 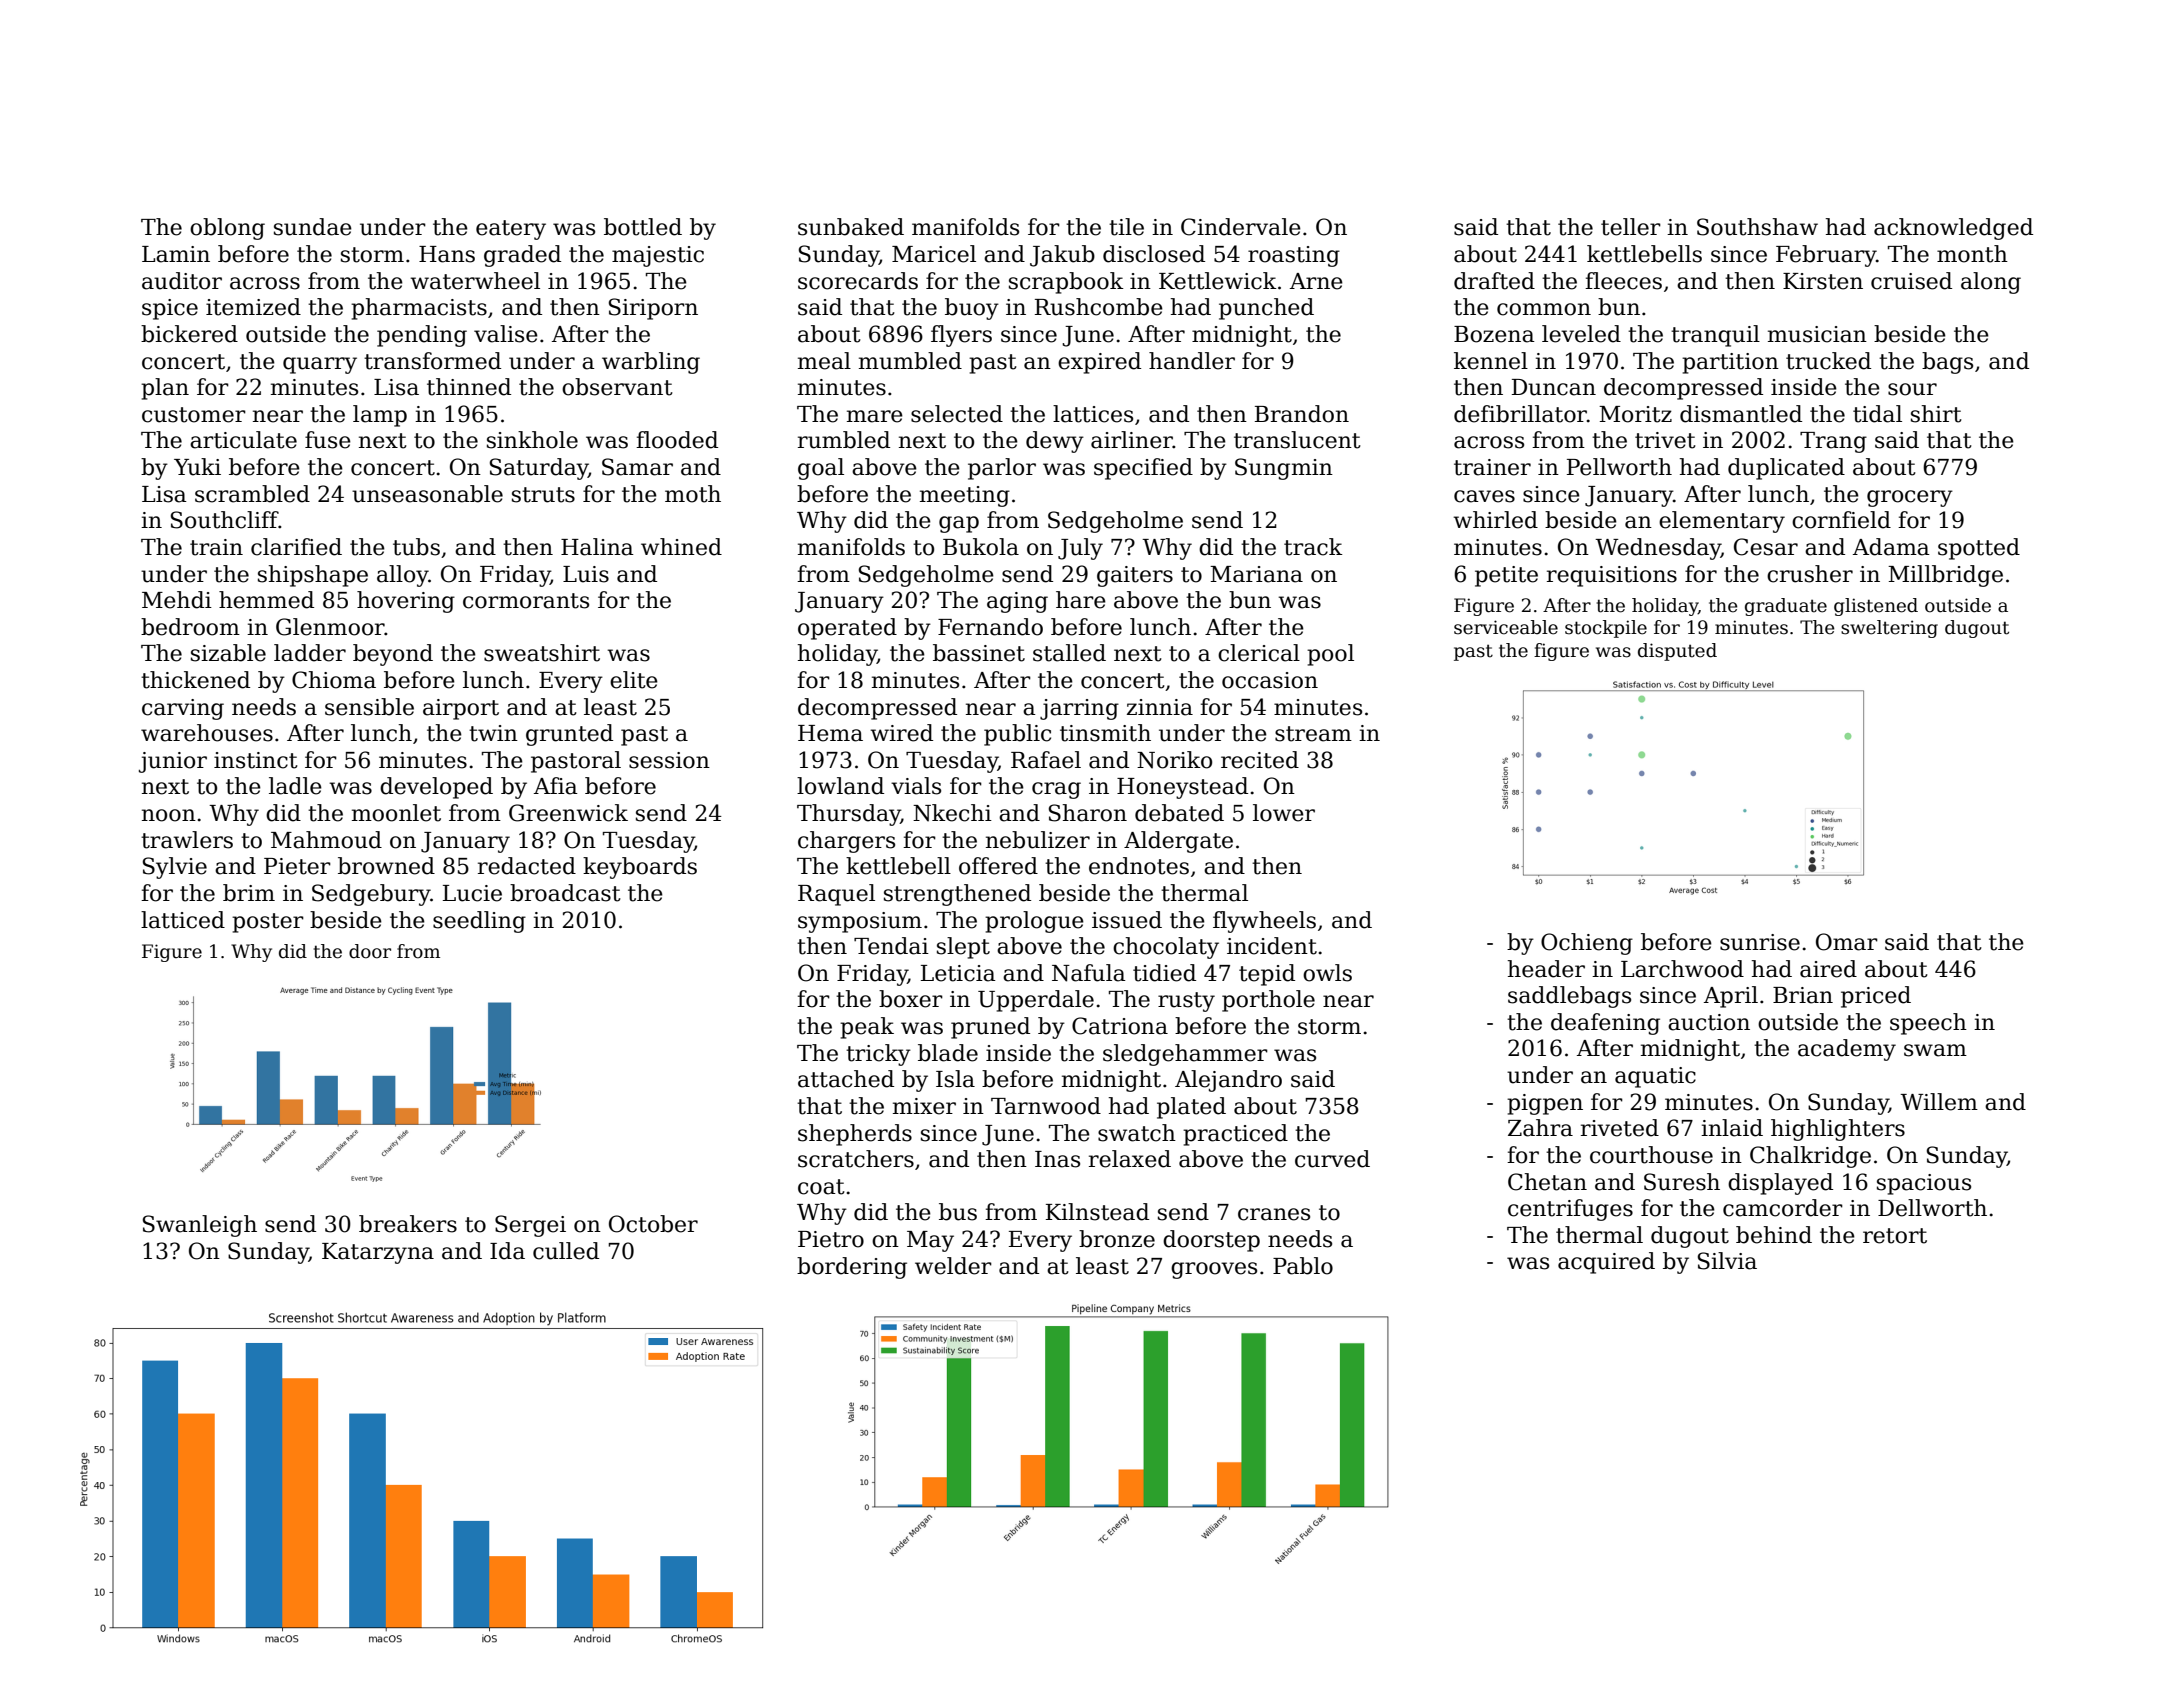 What do you see at coordinates (1953, 229) in the page?
I see `acknowledged` at bounding box center [1953, 229].
